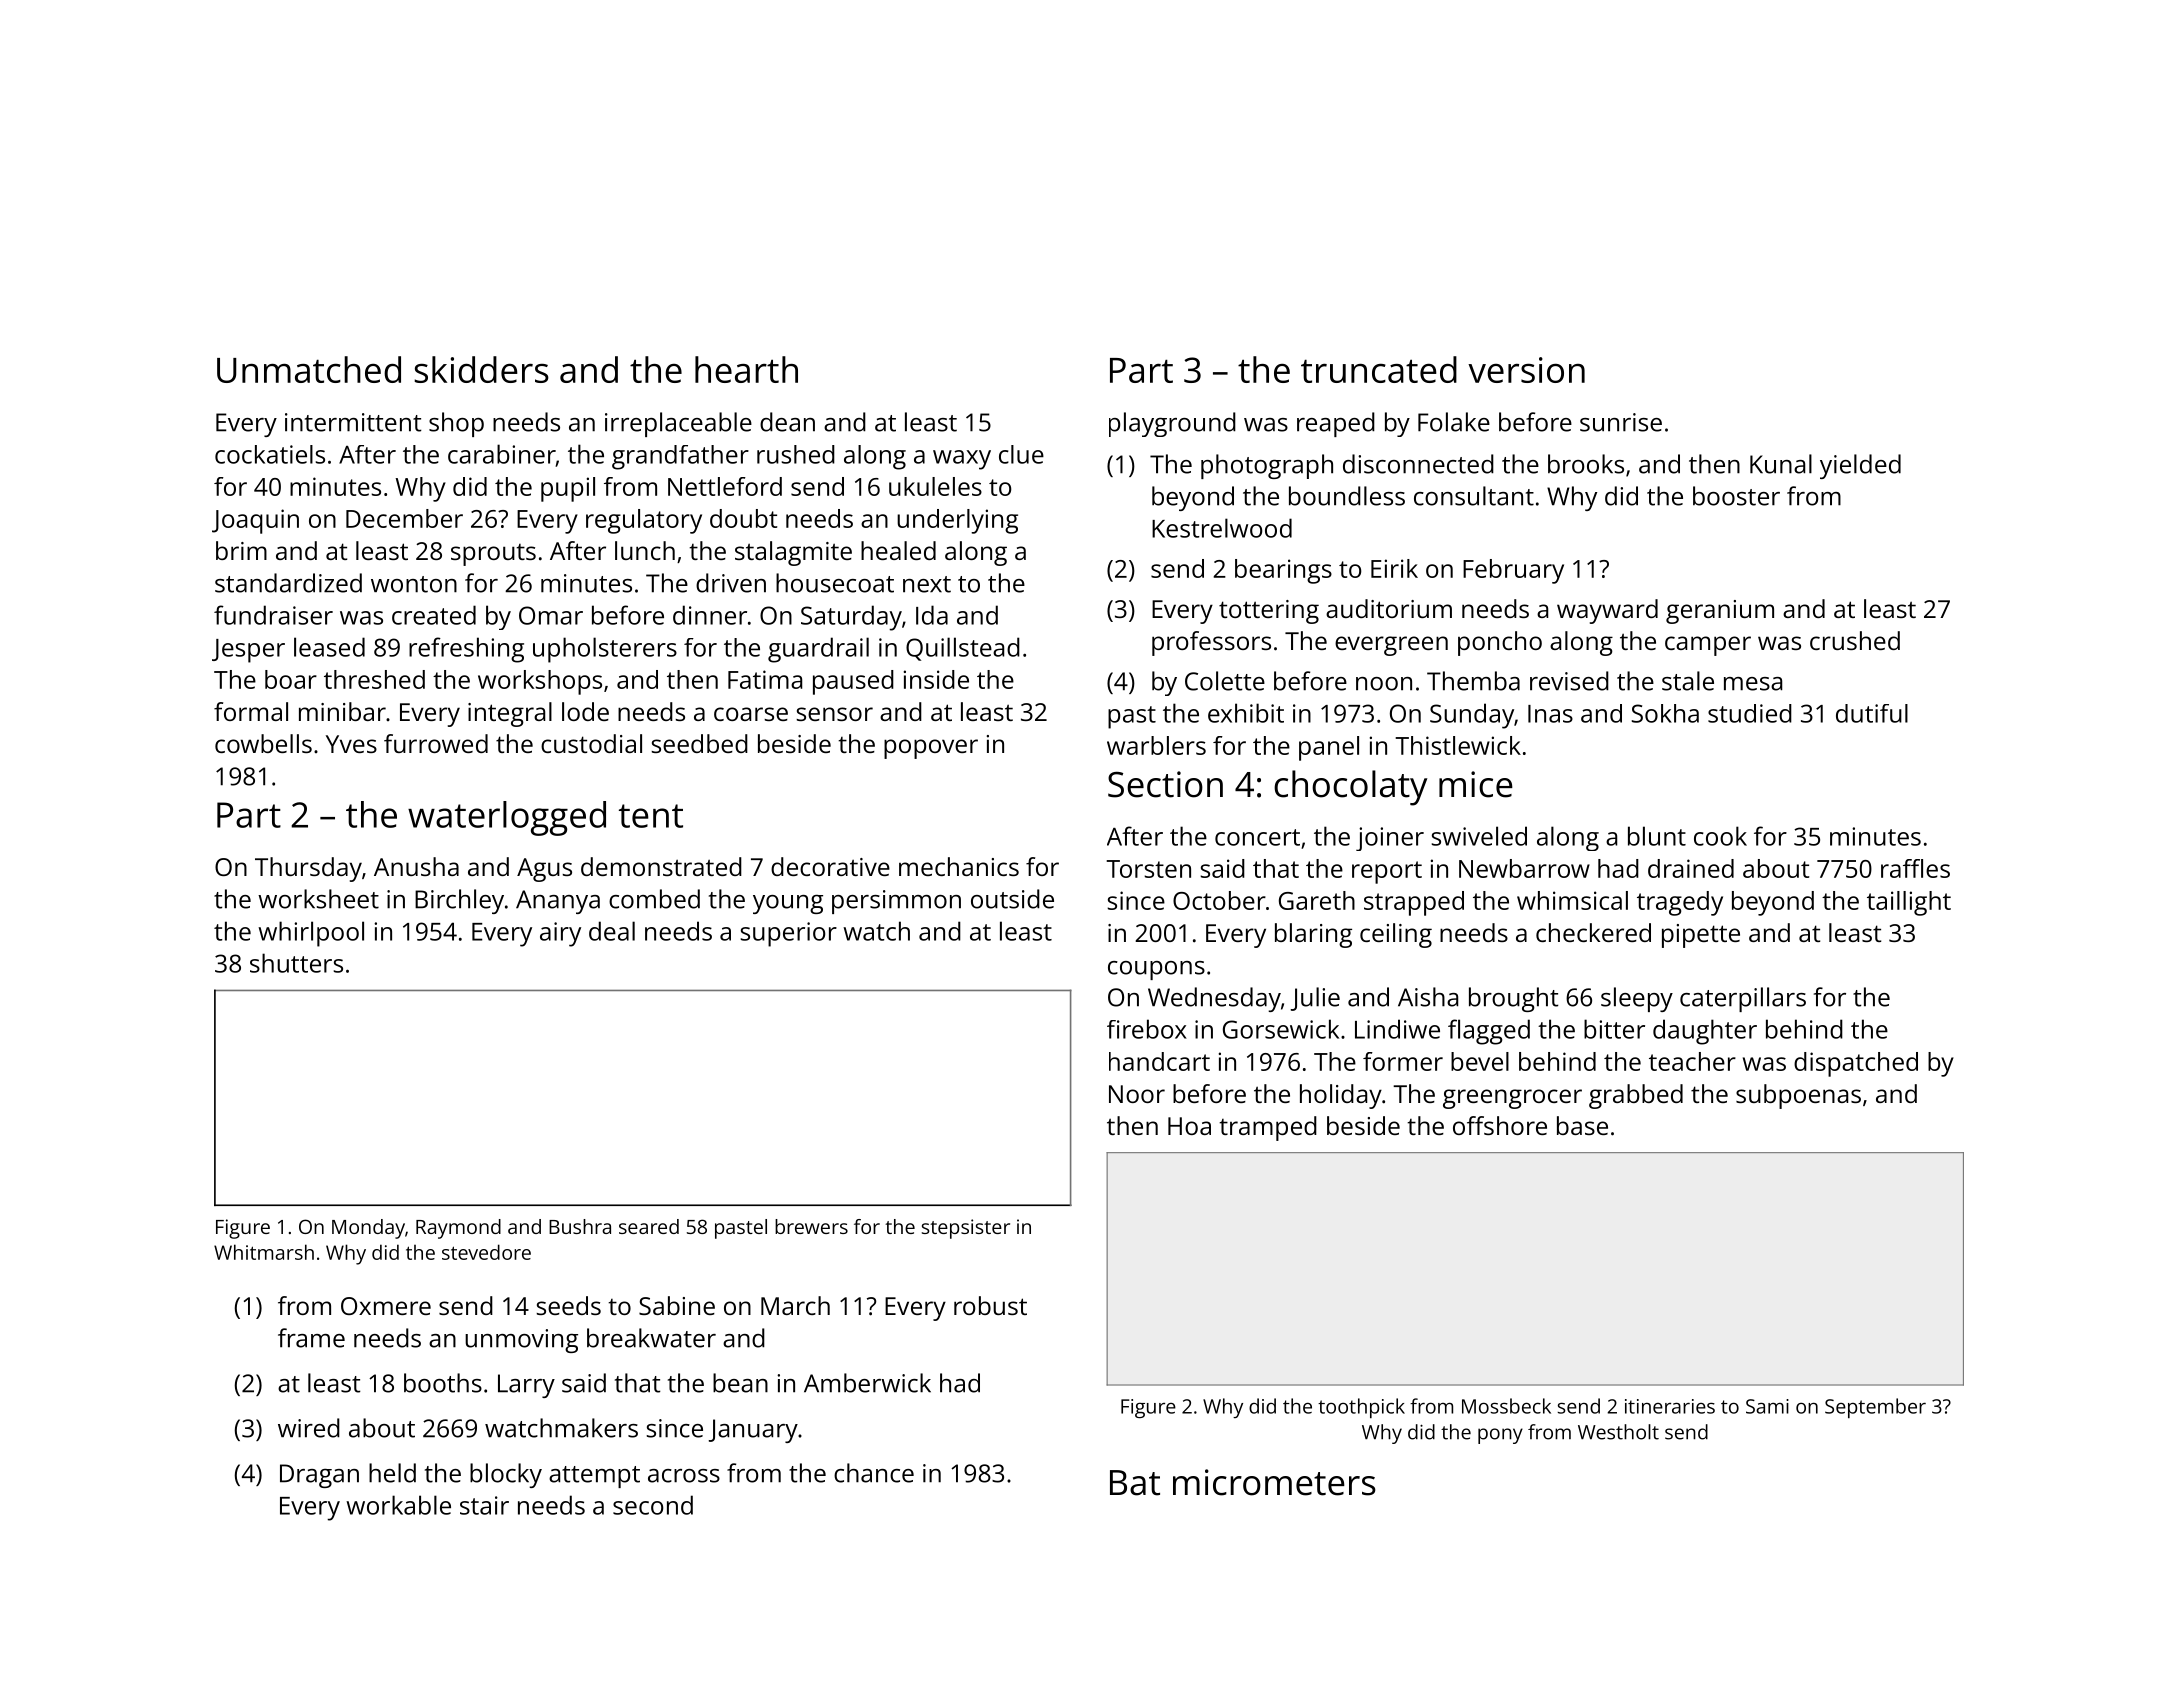 The height and width of the document is (1683, 2178). What do you see at coordinates (1860, 466) in the document?
I see `yielded` at bounding box center [1860, 466].
